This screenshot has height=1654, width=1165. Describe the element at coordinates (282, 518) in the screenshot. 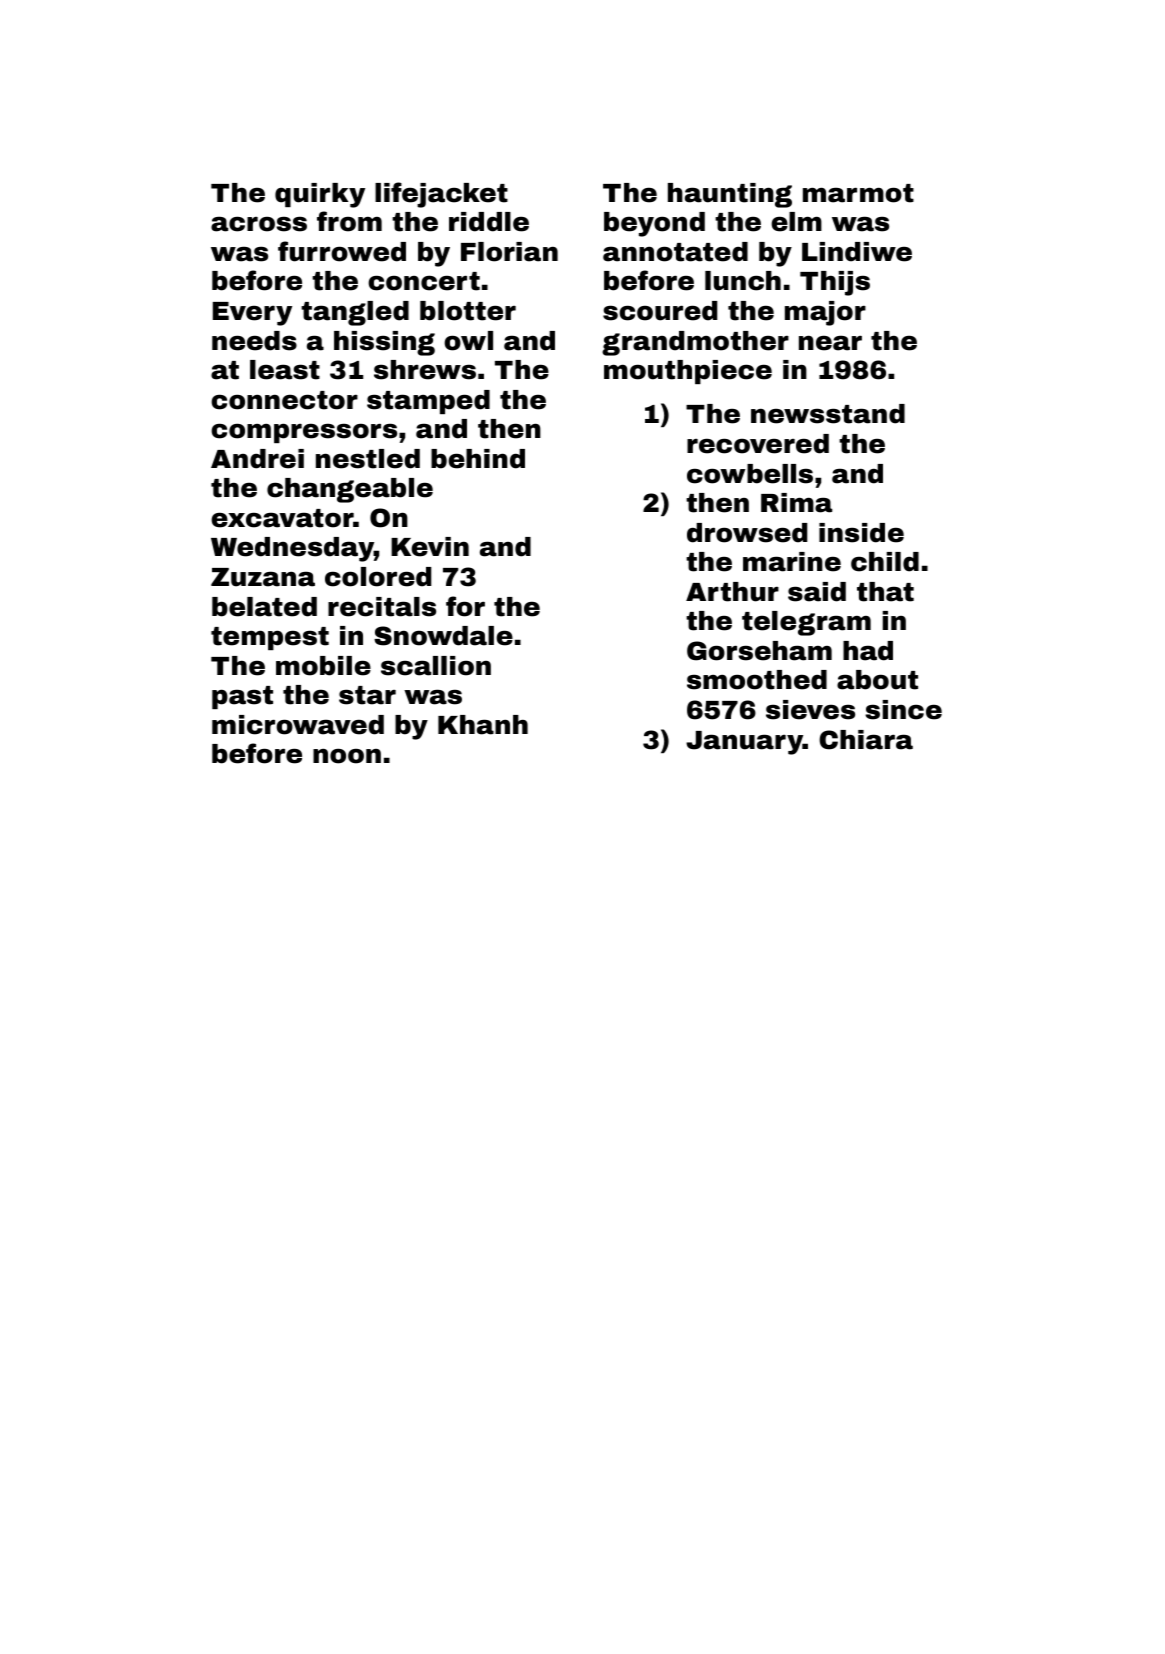

I see `excavator` at that location.
